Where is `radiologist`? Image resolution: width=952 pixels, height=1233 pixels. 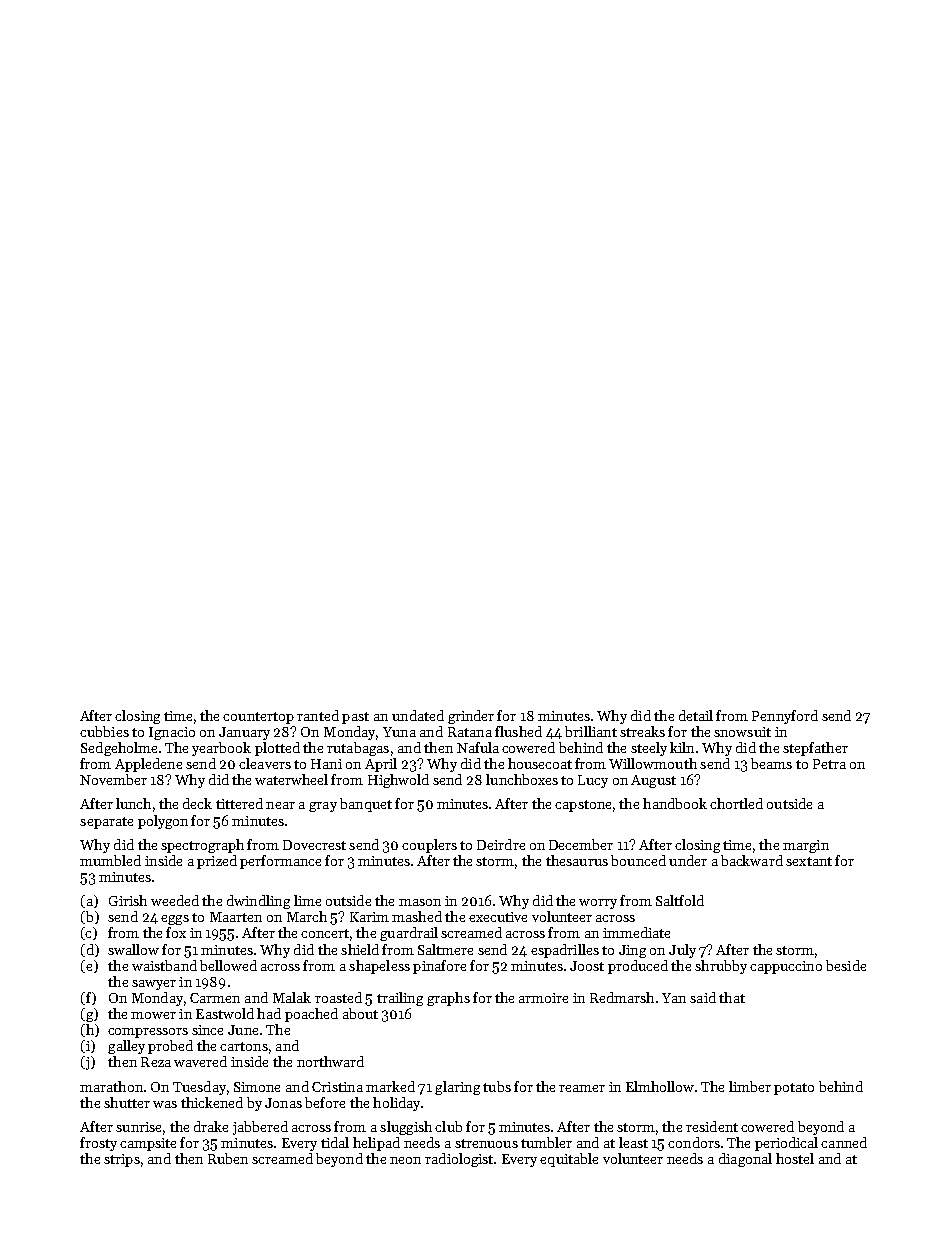
radiologist is located at coordinates (459, 1160).
